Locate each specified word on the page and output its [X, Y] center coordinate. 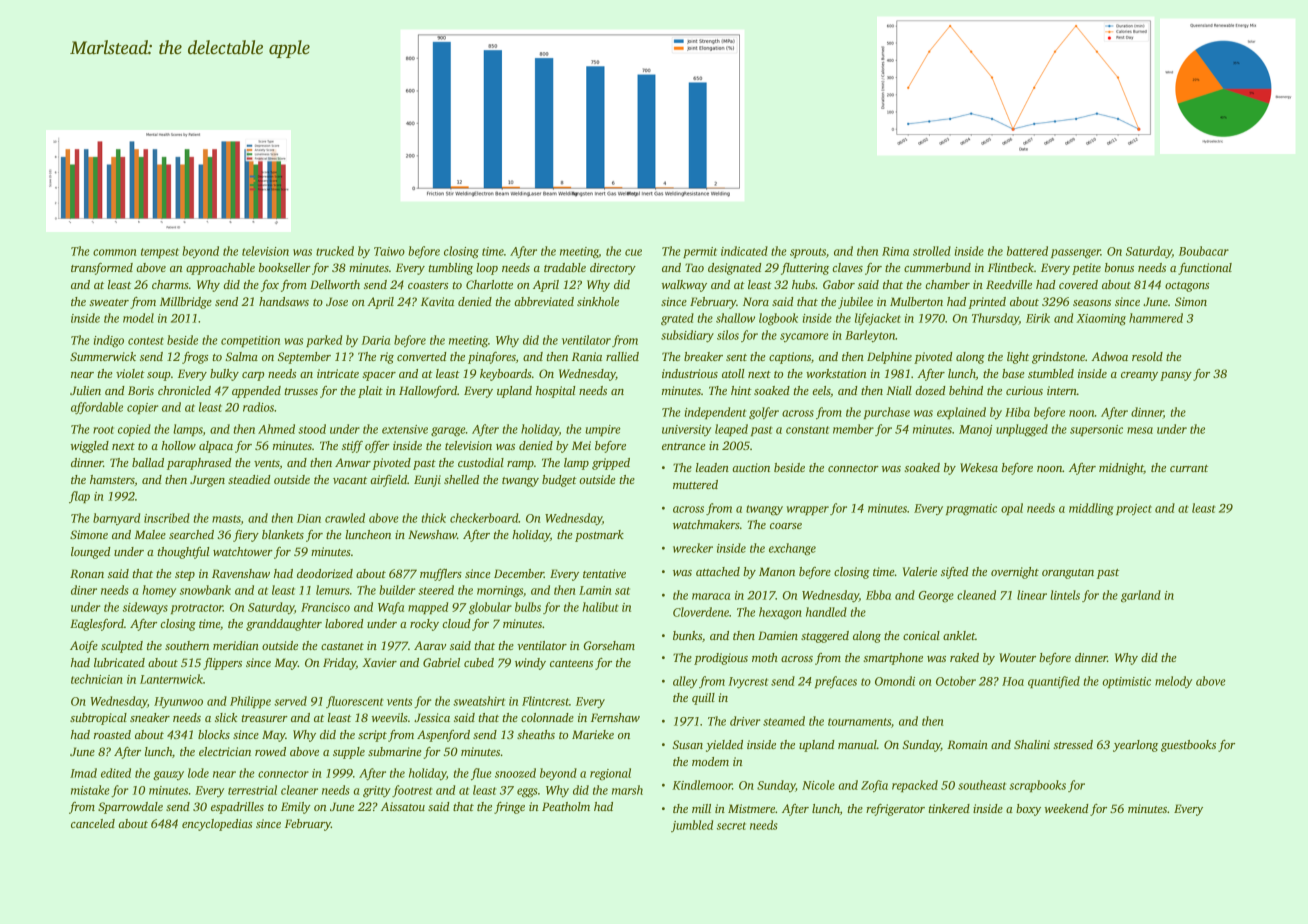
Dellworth [335, 284]
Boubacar [1204, 251]
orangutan [1068, 574]
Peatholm [566, 806]
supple [349, 753]
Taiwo [389, 251]
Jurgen [207, 481]
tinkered [949, 808]
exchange [792, 549]
